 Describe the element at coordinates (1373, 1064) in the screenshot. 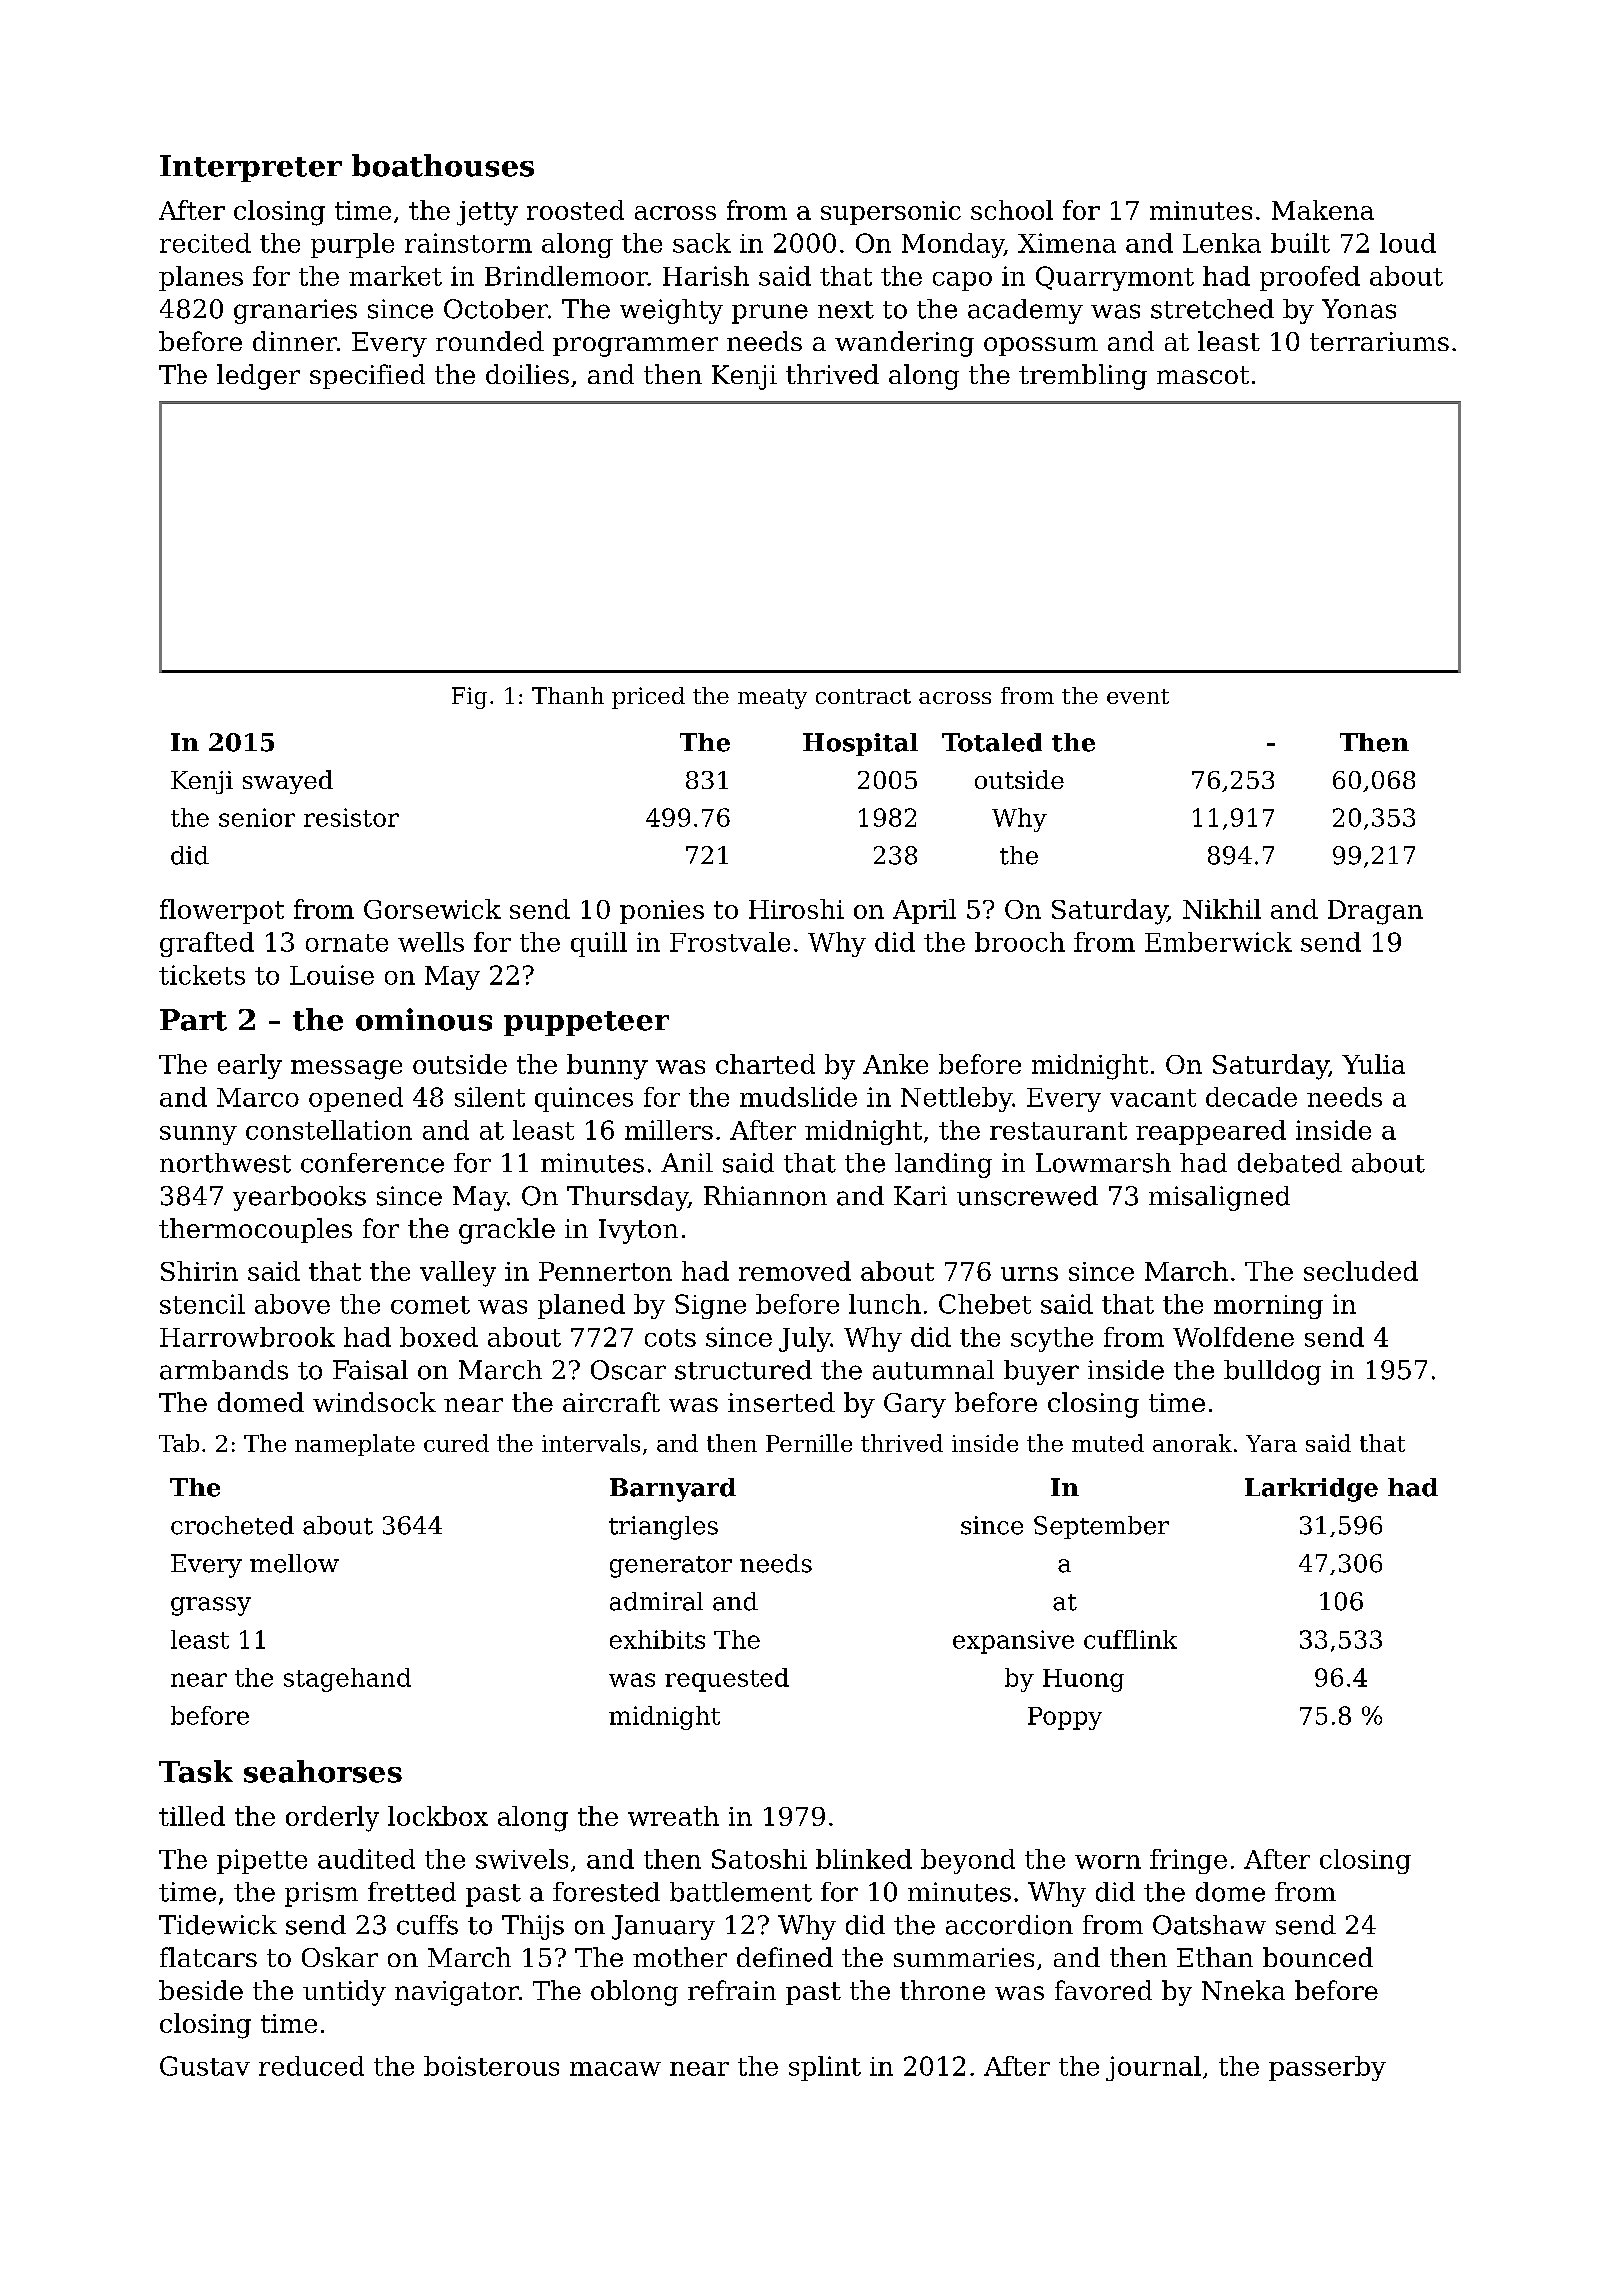

I see `Yulia` at that location.
